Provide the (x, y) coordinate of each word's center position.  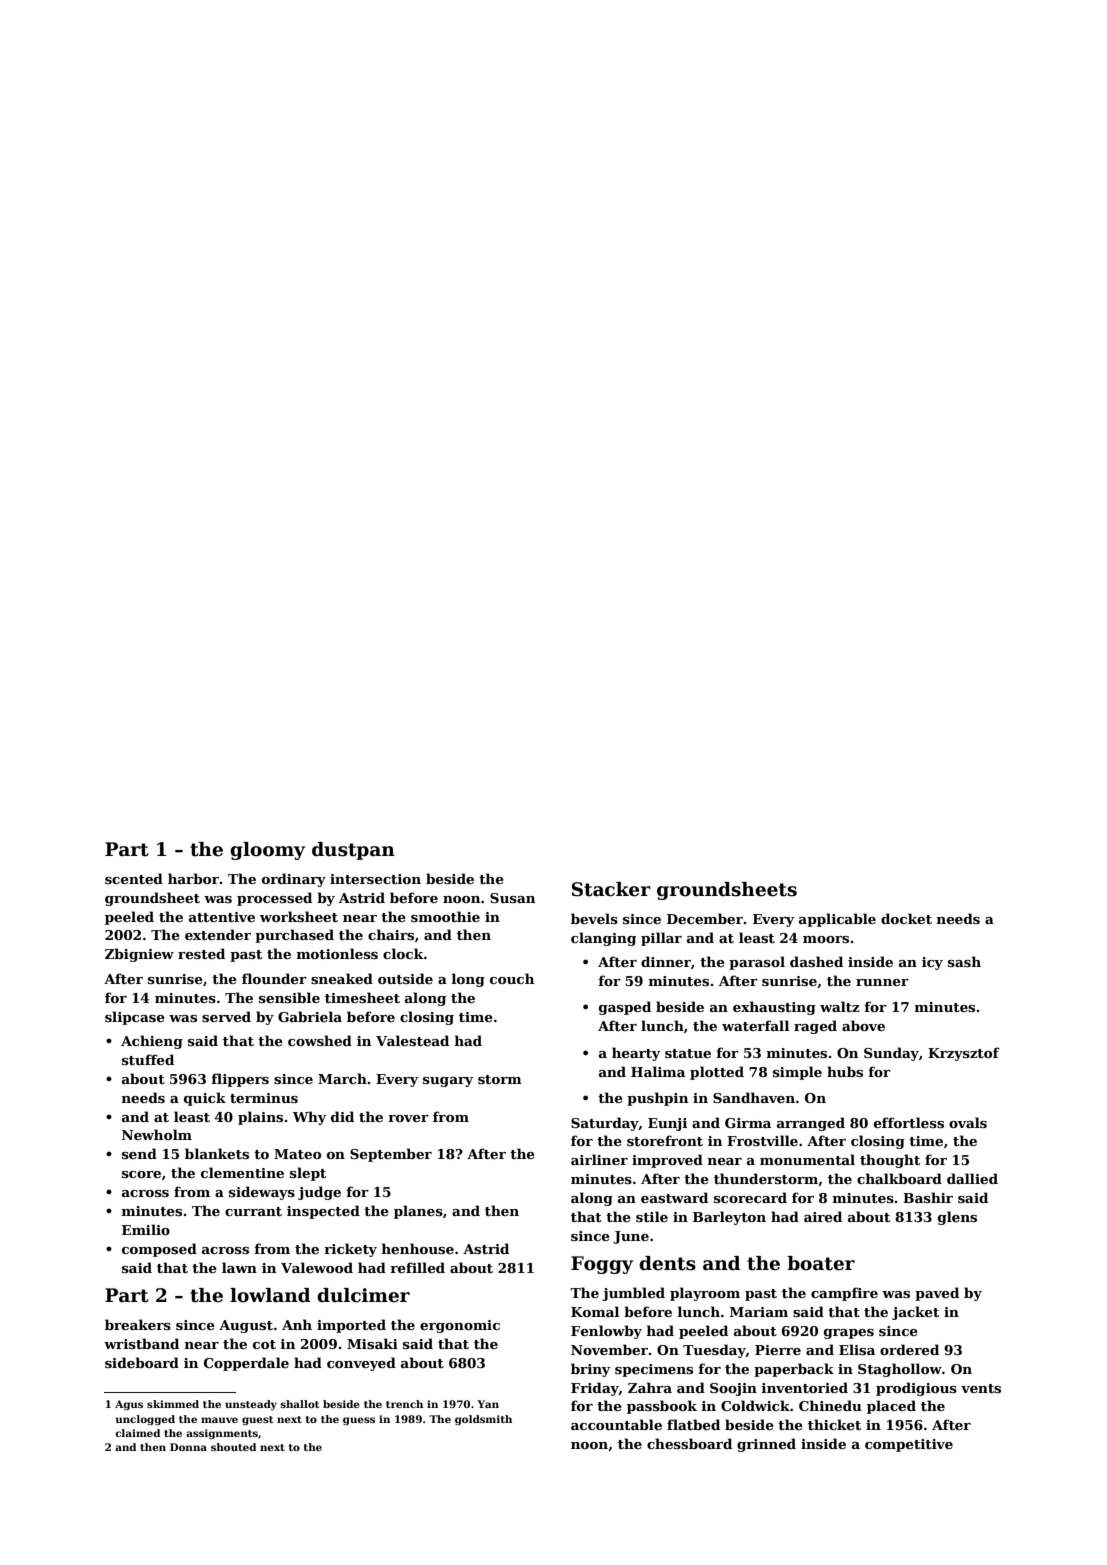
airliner (599, 1159)
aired (823, 1216)
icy (932, 963)
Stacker (611, 889)
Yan (488, 1404)
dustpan (353, 851)
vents (981, 1388)
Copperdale (246, 1364)
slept (308, 1174)
